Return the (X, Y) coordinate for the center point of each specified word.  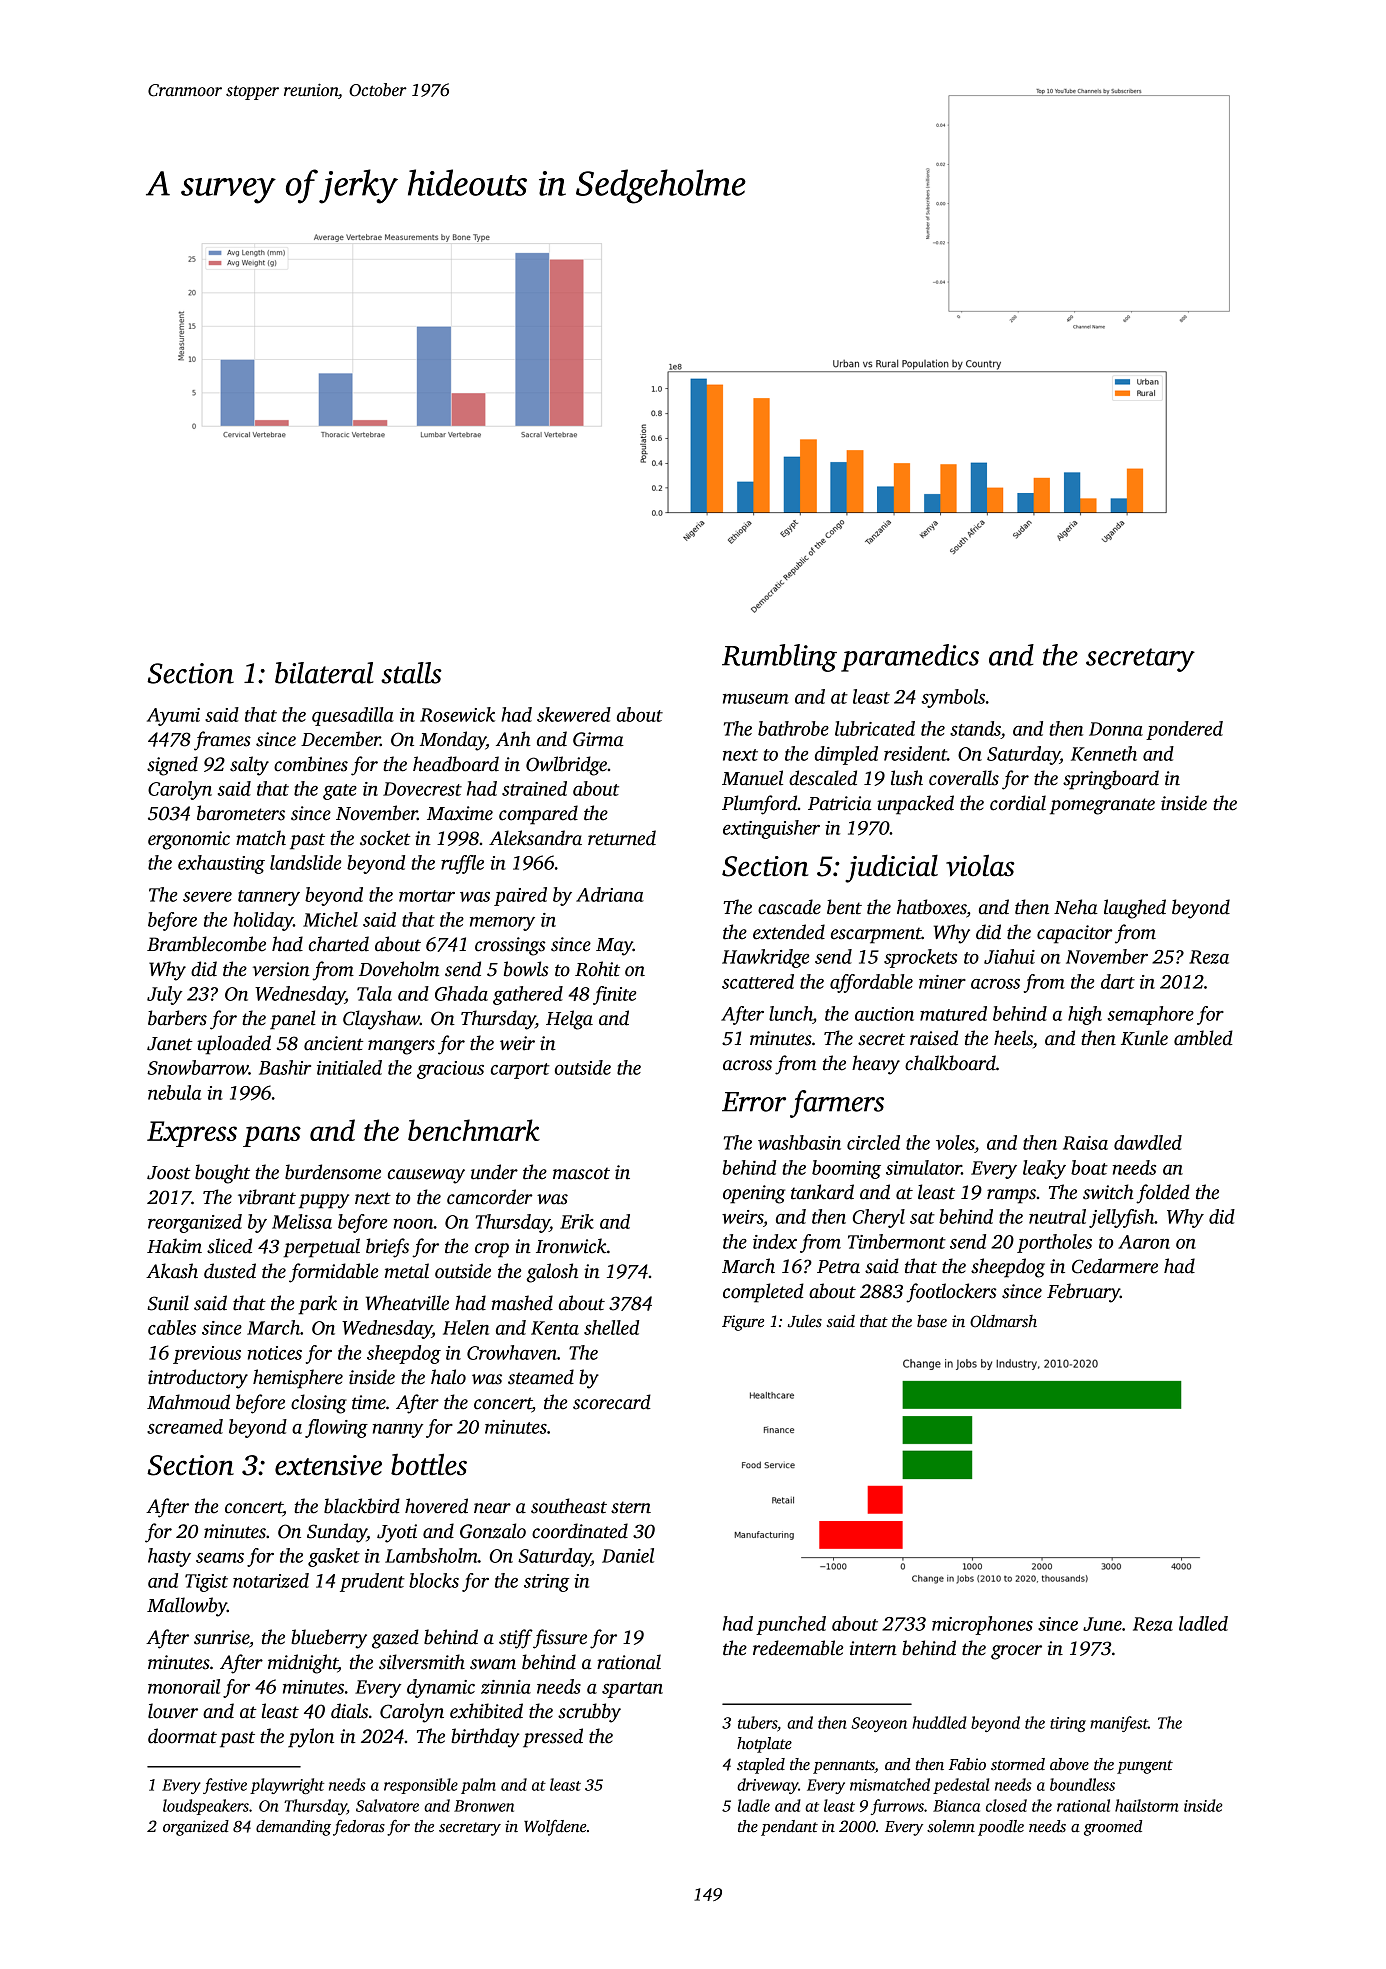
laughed (1135, 909)
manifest (1119, 1724)
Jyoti (397, 1533)
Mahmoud (188, 1402)
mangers (401, 1047)
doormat (182, 1736)
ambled (1203, 1038)
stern (631, 1507)
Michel (330, 919)
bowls (526, 969)
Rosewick (457, 714)
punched (791, 1625)
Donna (1116, 729)
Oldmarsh (1003, 1321)
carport (520, 1071)
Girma (598, 739)
